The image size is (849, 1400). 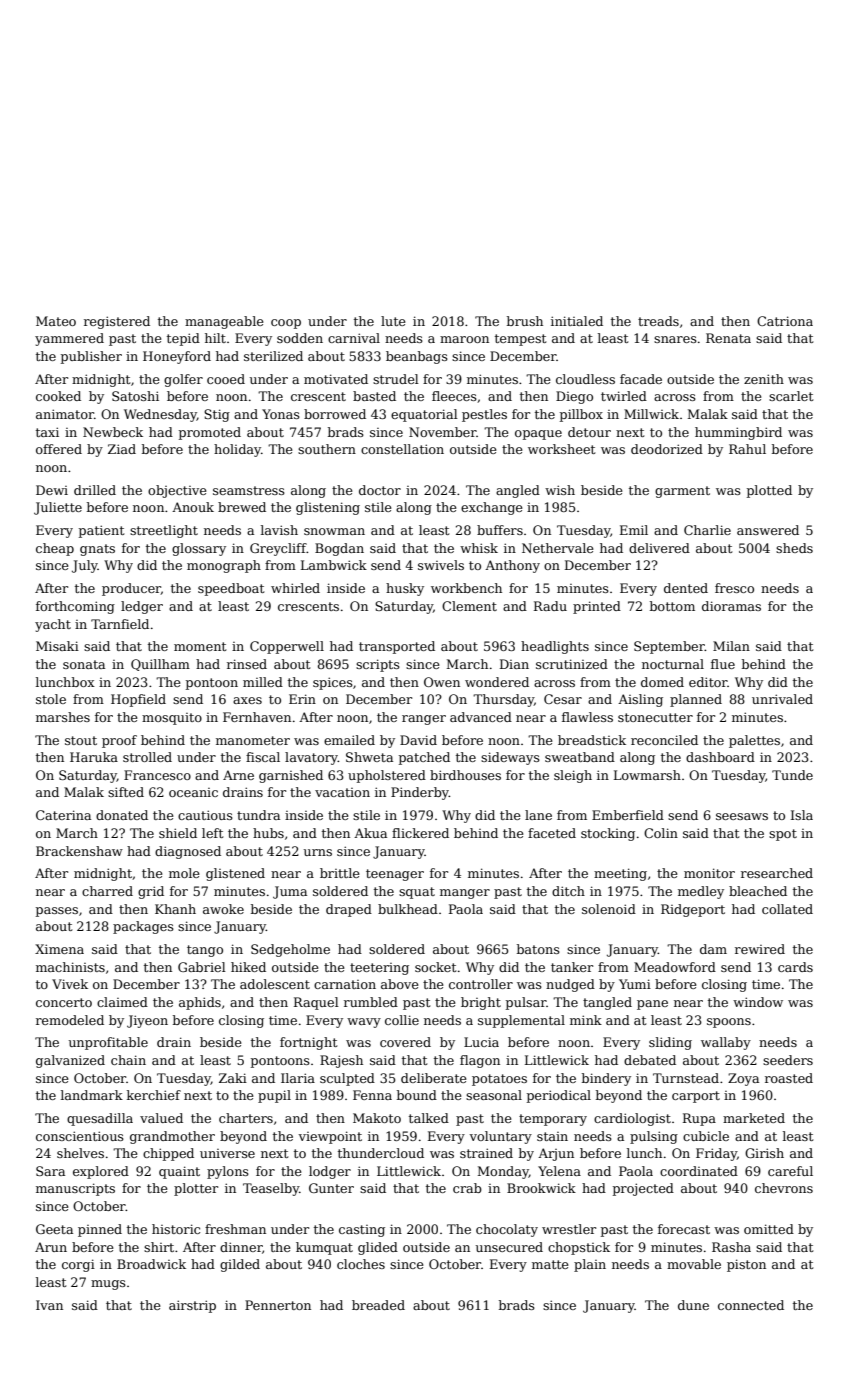 What do you see at coordinates (226, 379) in the page?
I see `cooed` at bounding box center [226, 379].
